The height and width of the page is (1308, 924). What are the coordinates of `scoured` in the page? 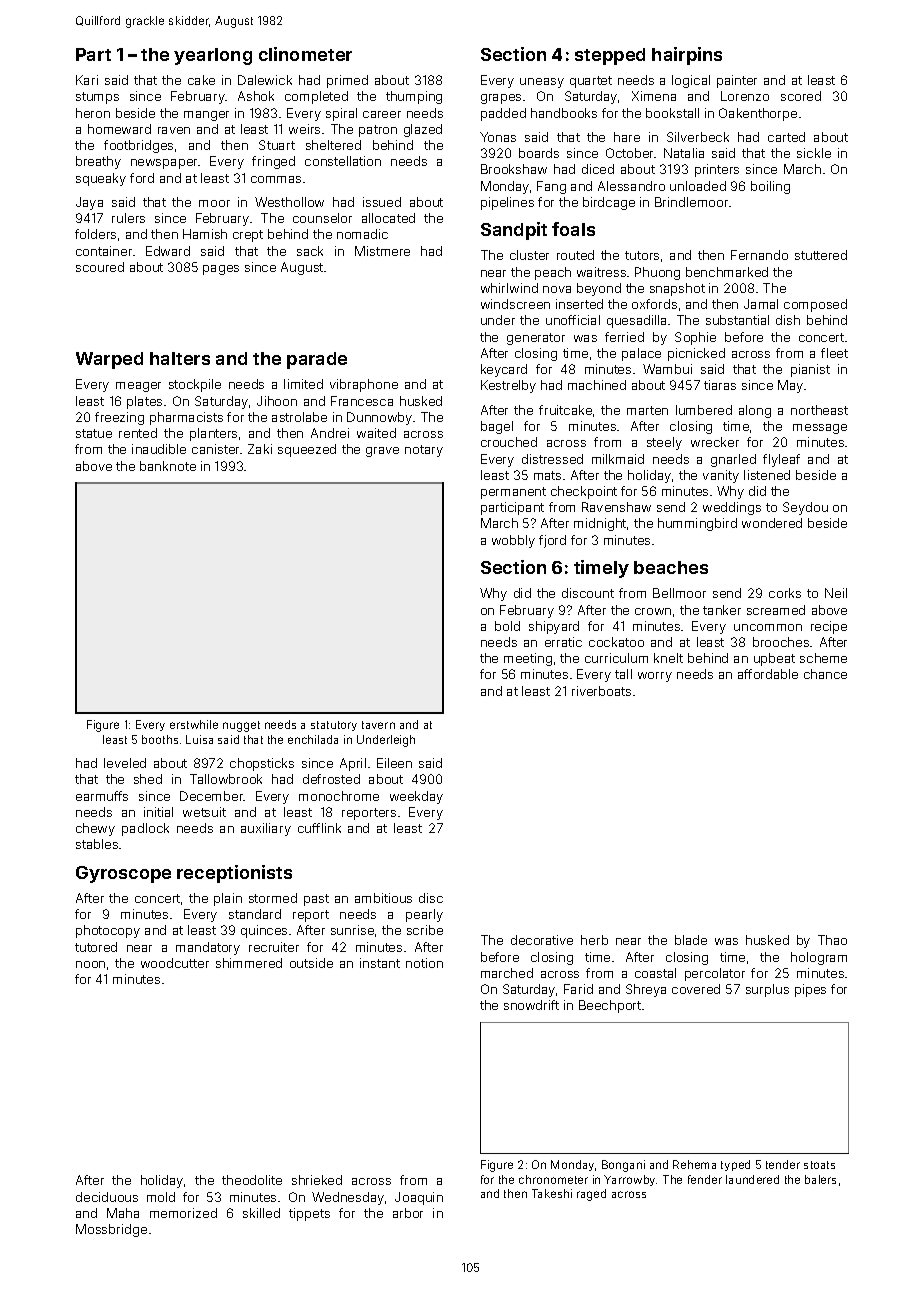 It's located at (100, 267).
